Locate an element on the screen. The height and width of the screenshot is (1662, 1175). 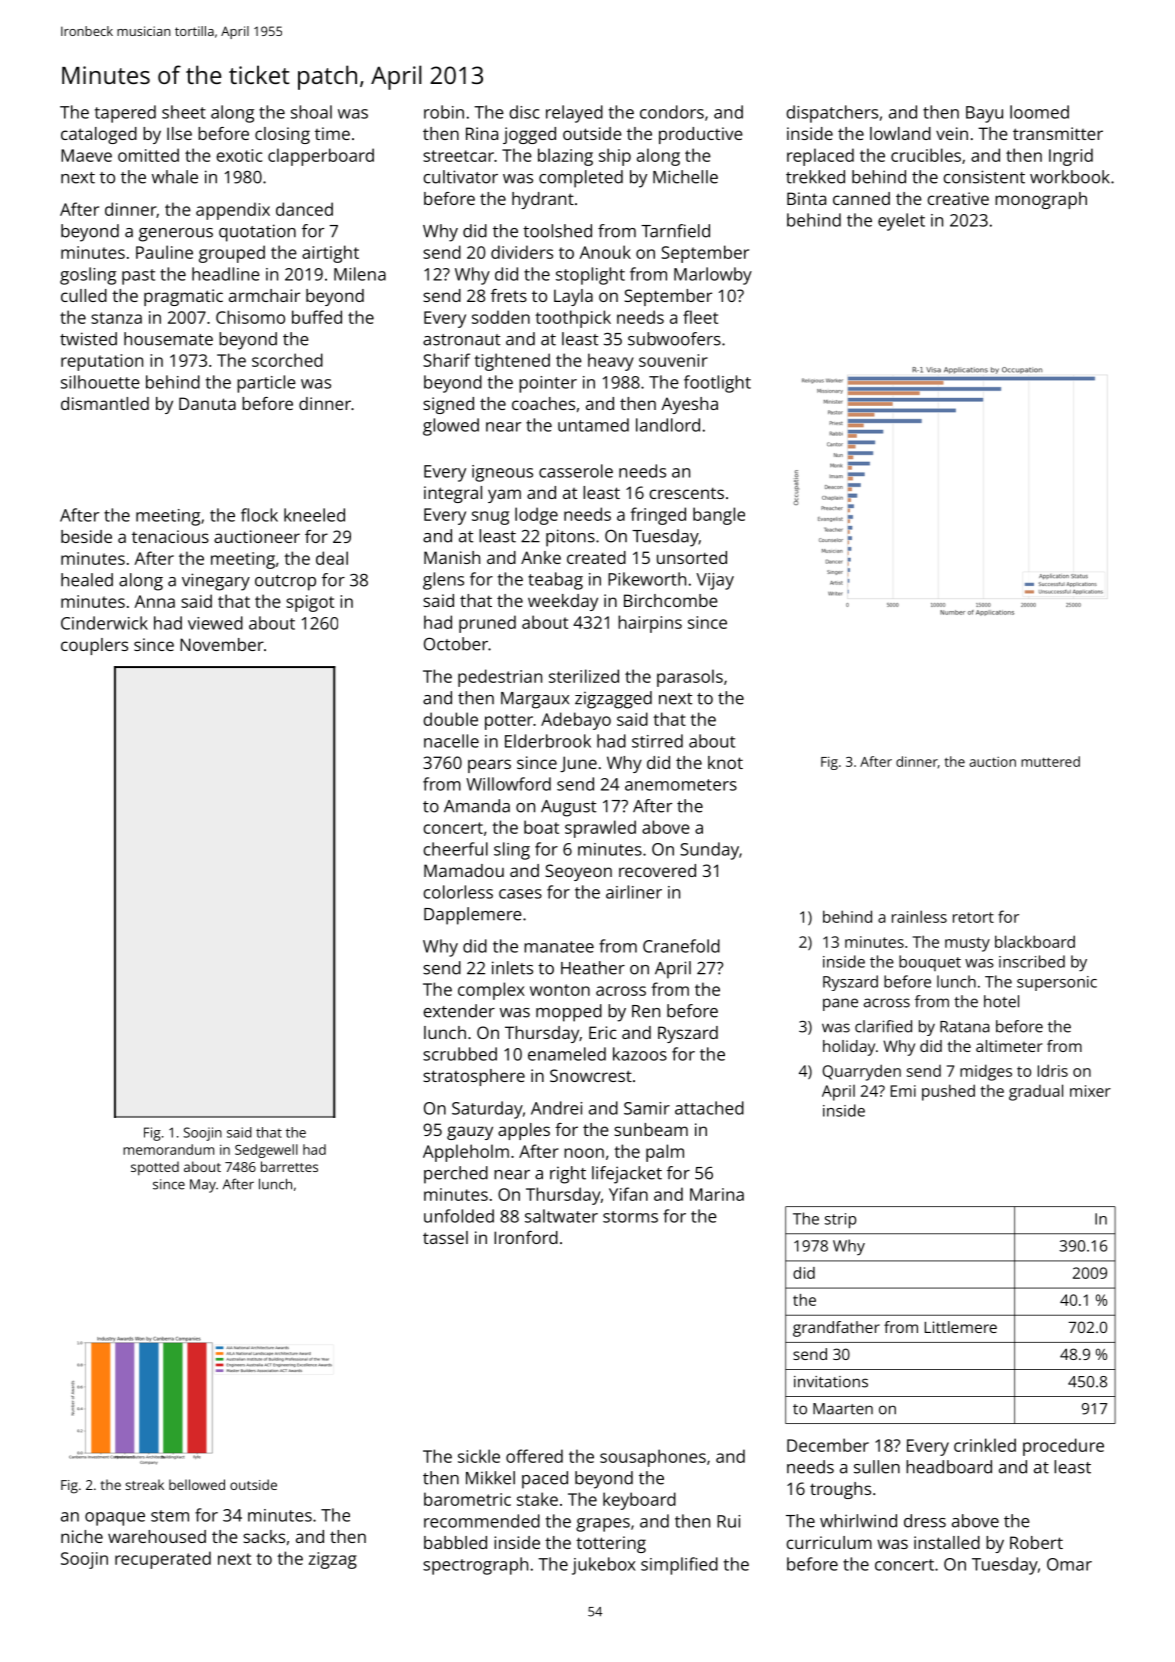
tapered is located at coordinates (125, 114).
